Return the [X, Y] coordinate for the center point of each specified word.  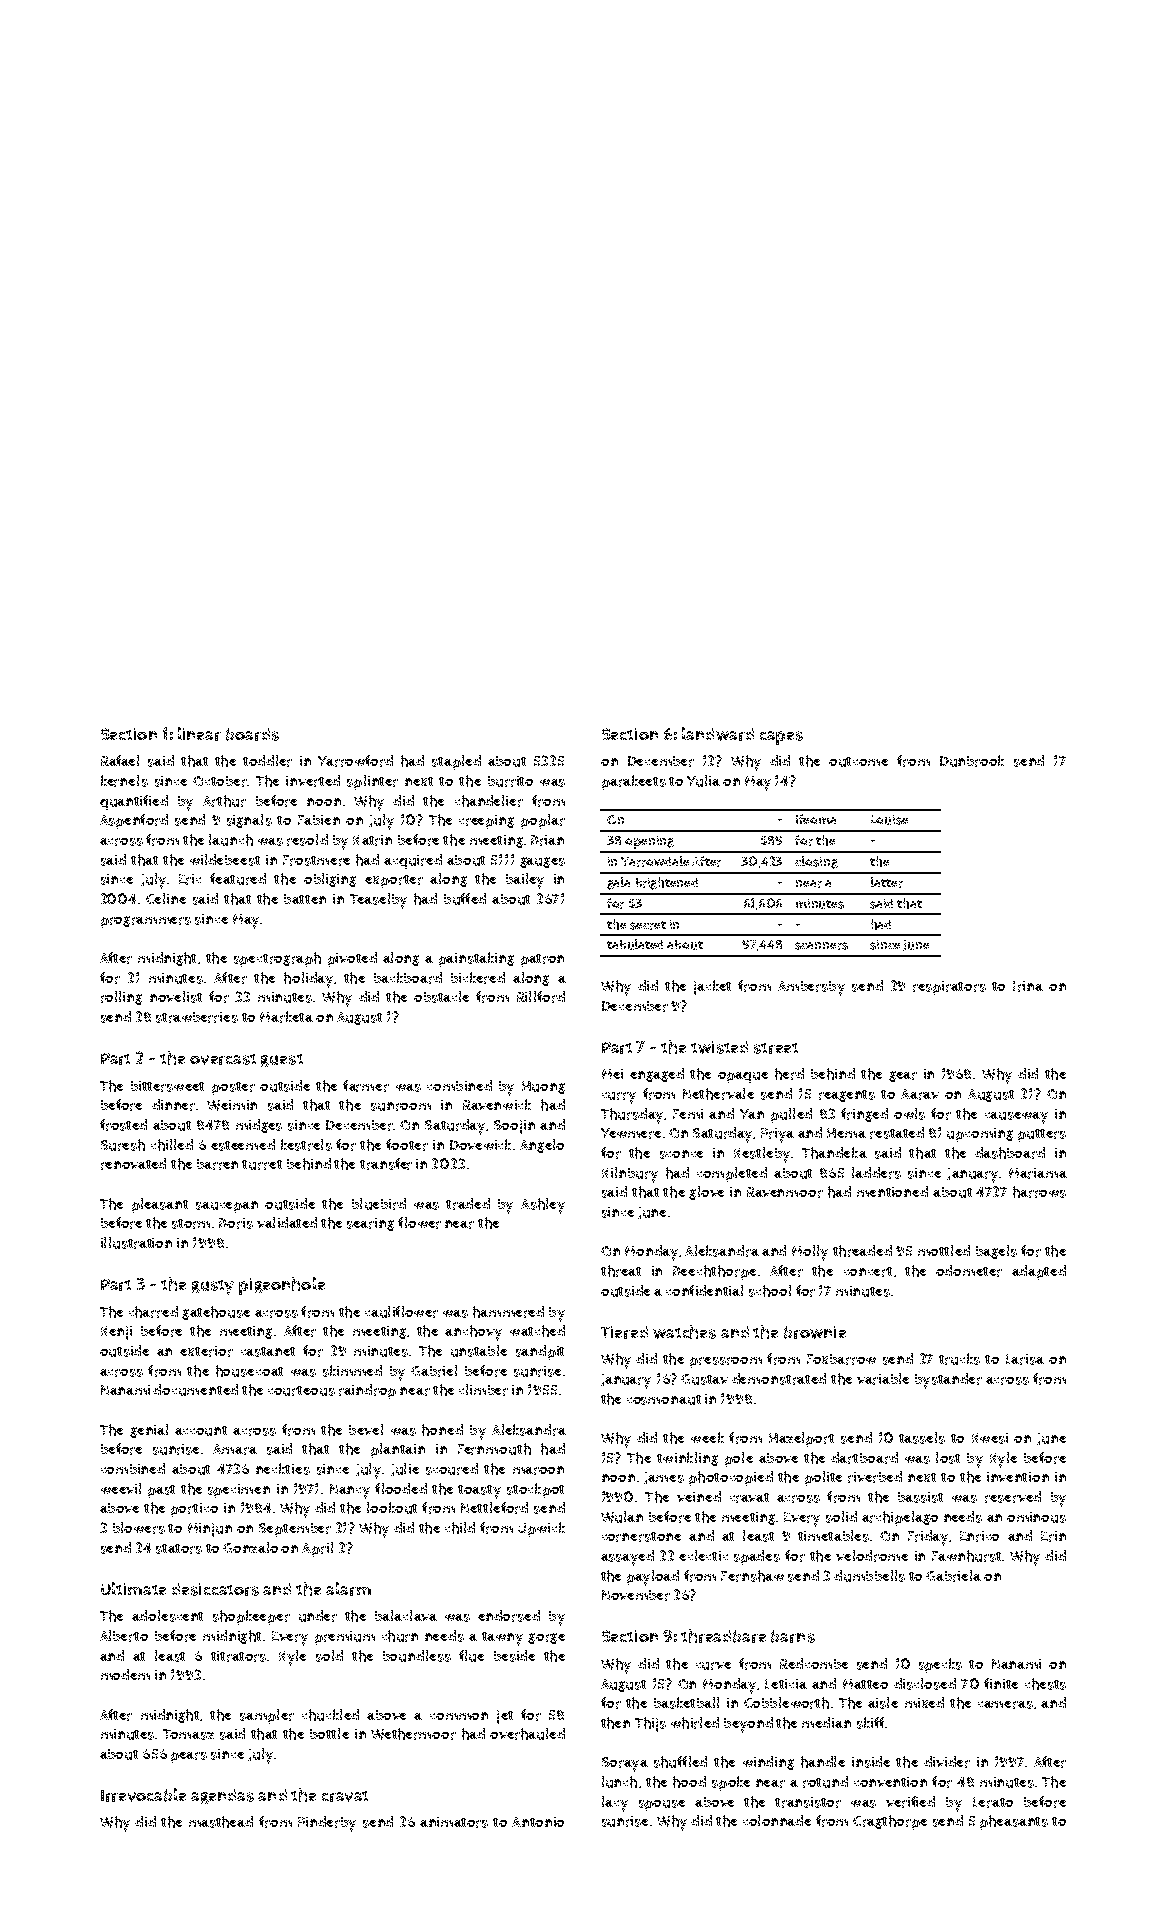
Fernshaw [752, 1576]
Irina [1028, 986]
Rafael [120, 760]
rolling [121, 998]
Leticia [786, 1684]
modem [125, 1674]
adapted [1039, 1272]
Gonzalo [250, 1547]
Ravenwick [497, 1104]
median [826, 1722]
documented [195, 1390]
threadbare [723, 1636]
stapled [456, 762]
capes [781, 738]
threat [621, 1271]
